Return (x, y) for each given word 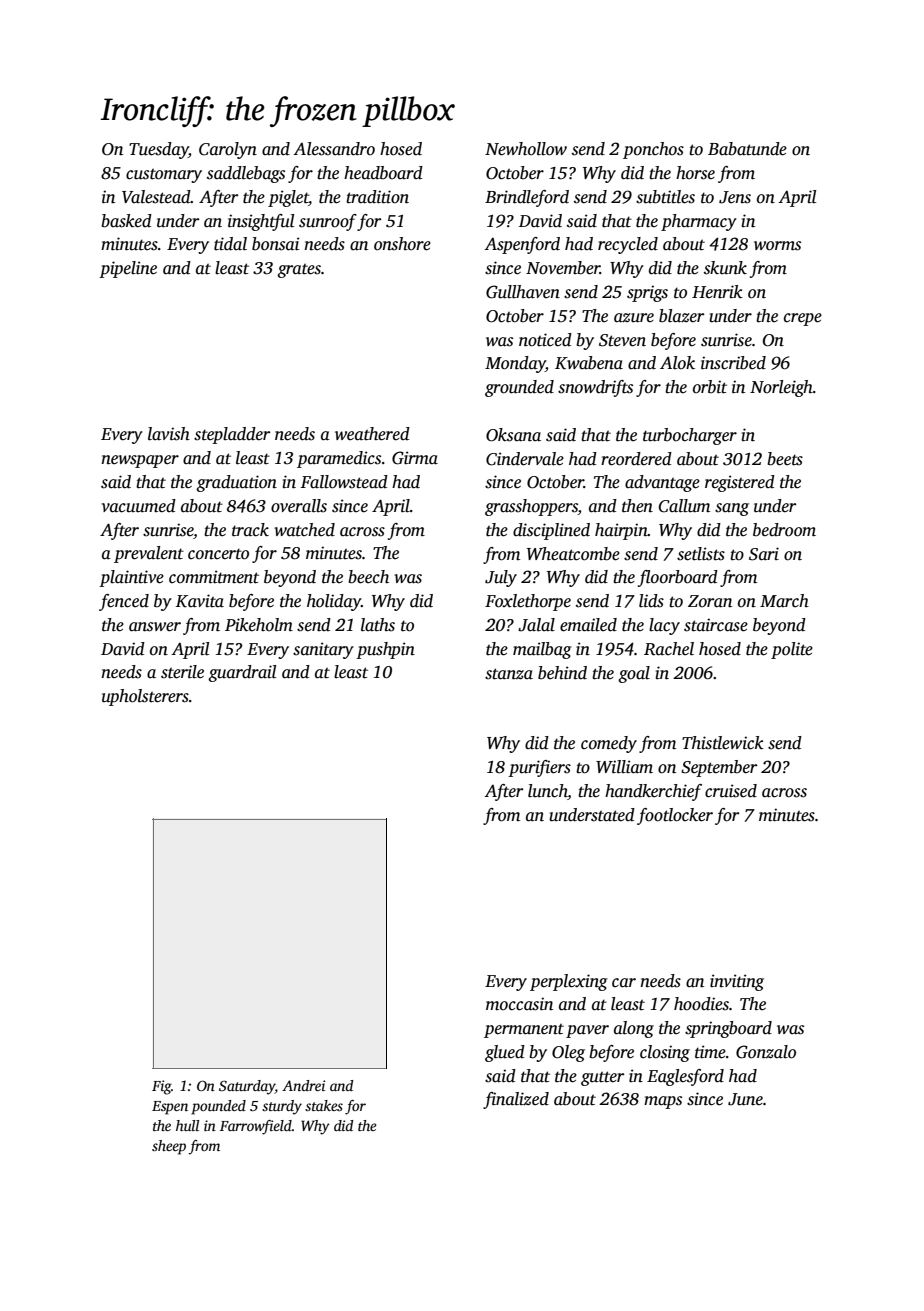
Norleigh (781, 388)
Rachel (669, 649)
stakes (324, 1105)
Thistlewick (723, 743)
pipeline (128, 269)
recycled (628, 245)
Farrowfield (256, 1127)
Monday (515, 364)
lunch (548, 792)
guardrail (242, 673)
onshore (402, 244)
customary (164, 176)
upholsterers (145, 697)
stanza (509, 674)
